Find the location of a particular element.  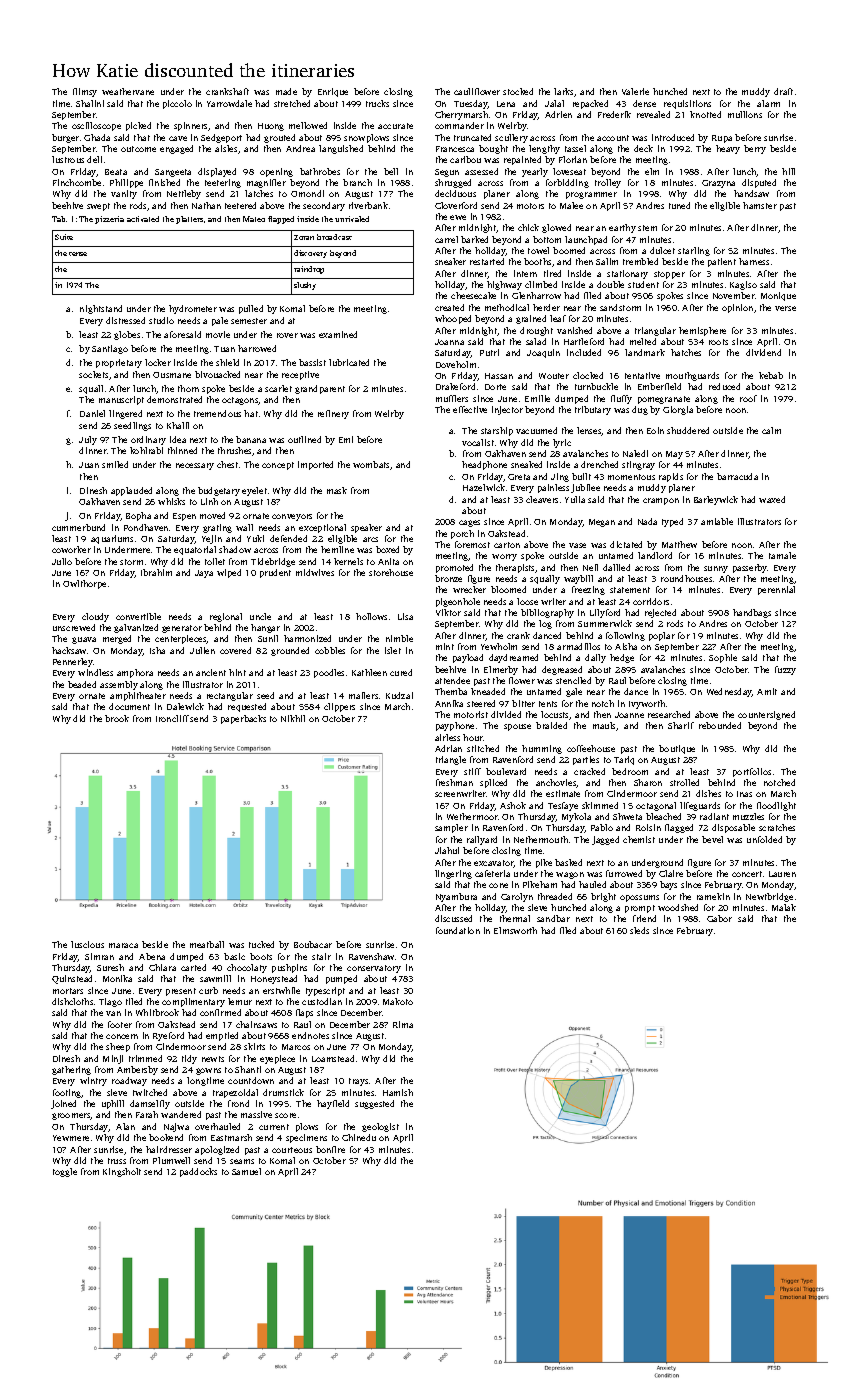

mask is located at coordinates (337, 490).
